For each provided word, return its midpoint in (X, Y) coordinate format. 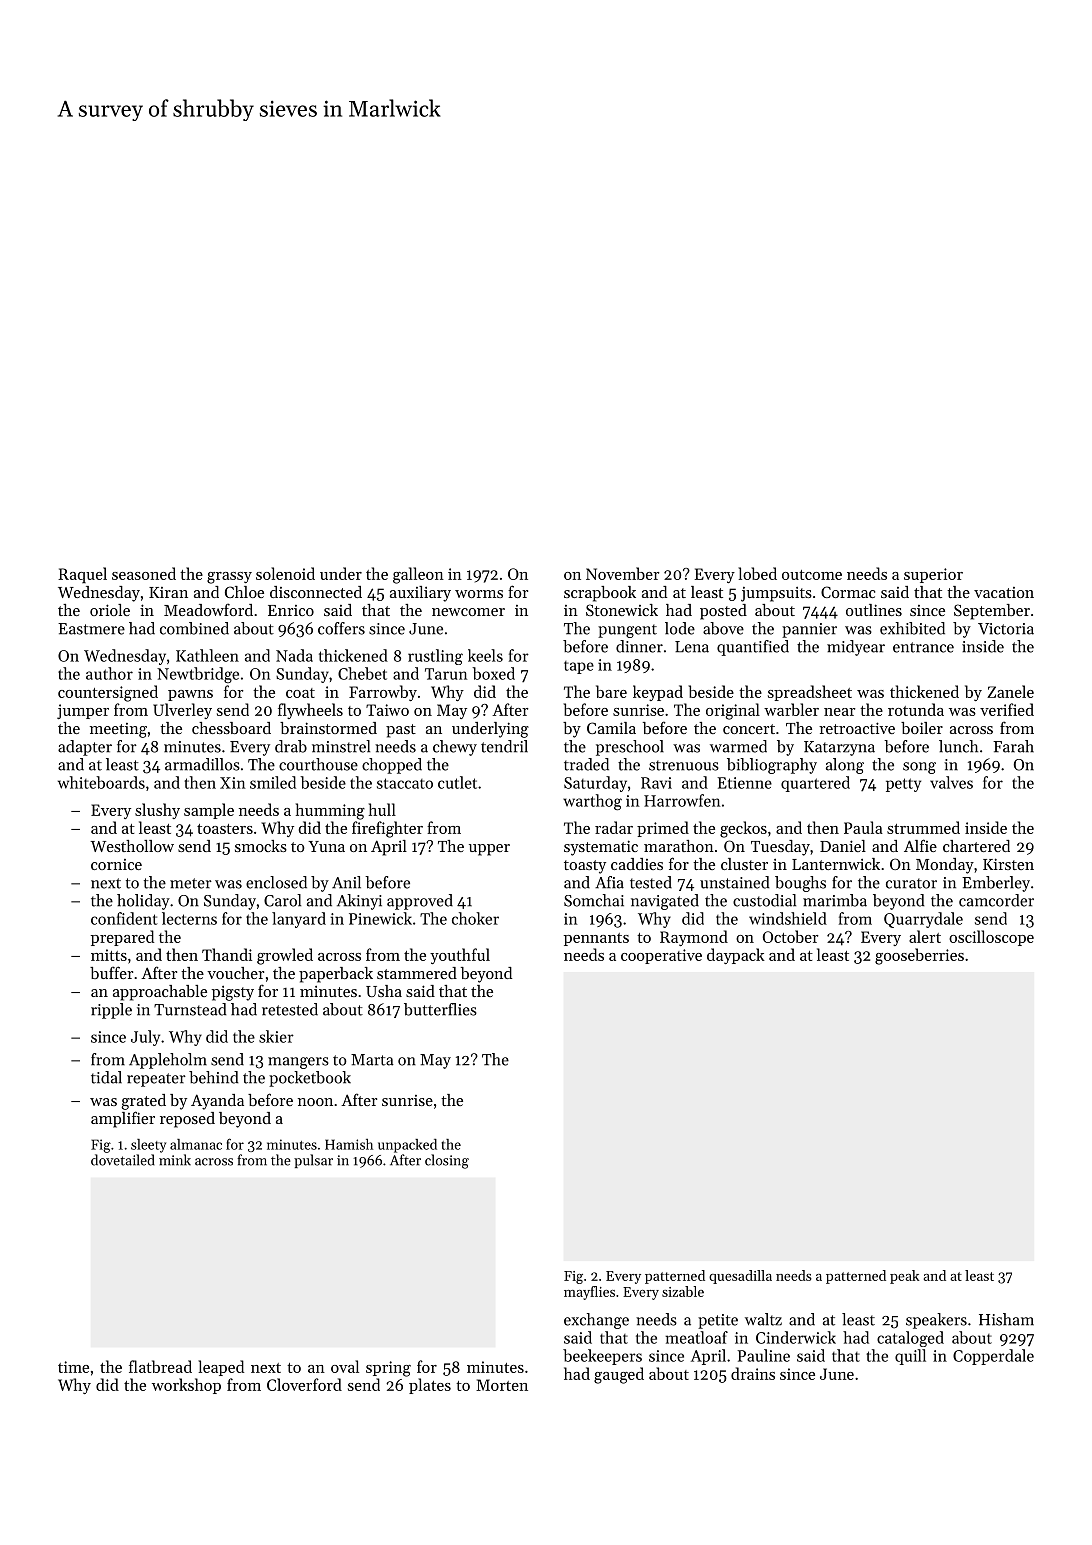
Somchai (594, 900)
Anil (346, 882)
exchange (596, 1321)
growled (285, 956)
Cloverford (304, 1384)
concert (749, 729)
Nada (294, 655)
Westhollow (132, 846)
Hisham (1006, 1319)
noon (315, 1102)
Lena (692, 647)
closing (447, 1161)
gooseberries (919, 956)
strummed (923, 827)
